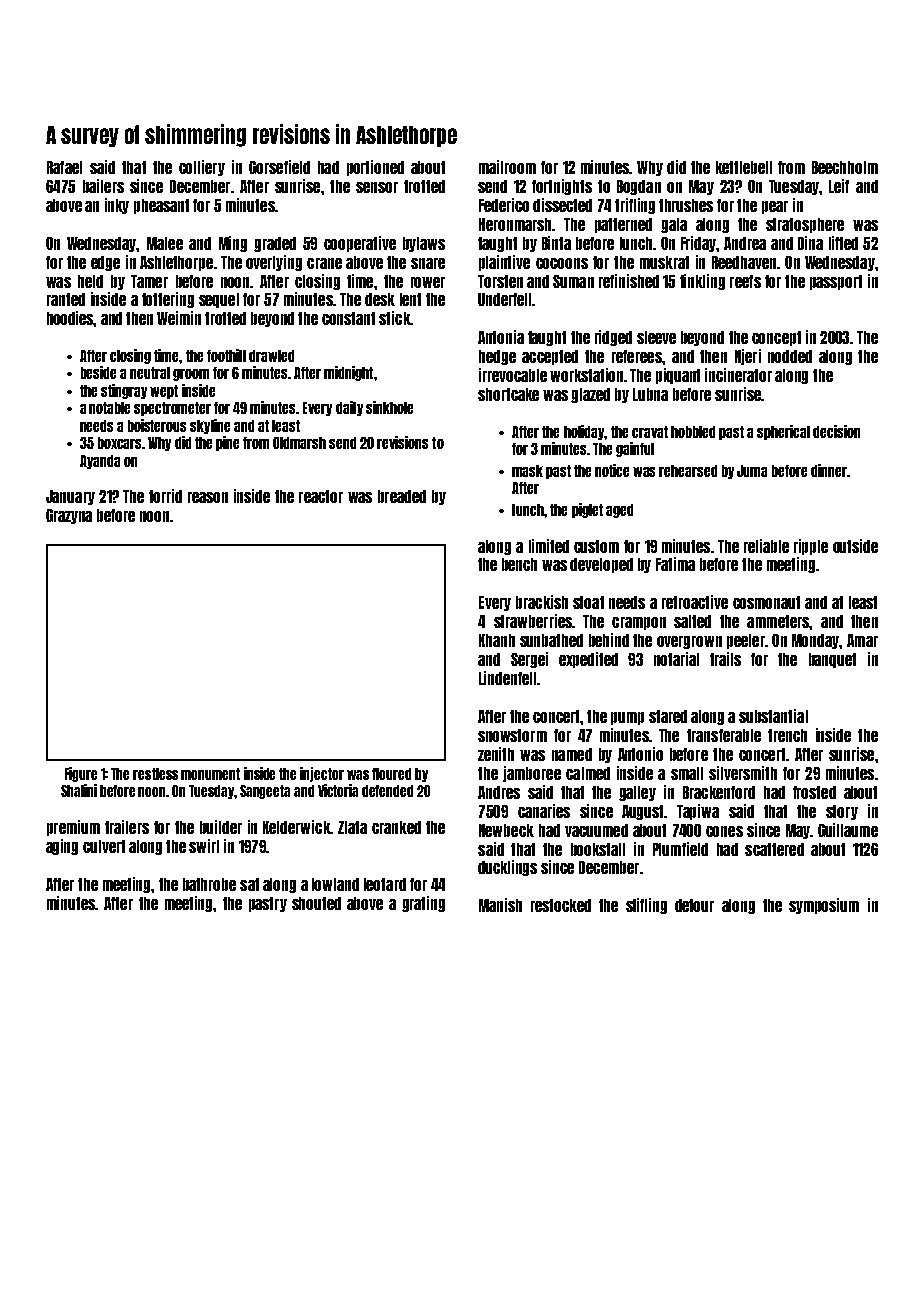 Image resolution: width=924 pixels, height=1308 pixels. I want to click on lifted, so click(843, 243).
